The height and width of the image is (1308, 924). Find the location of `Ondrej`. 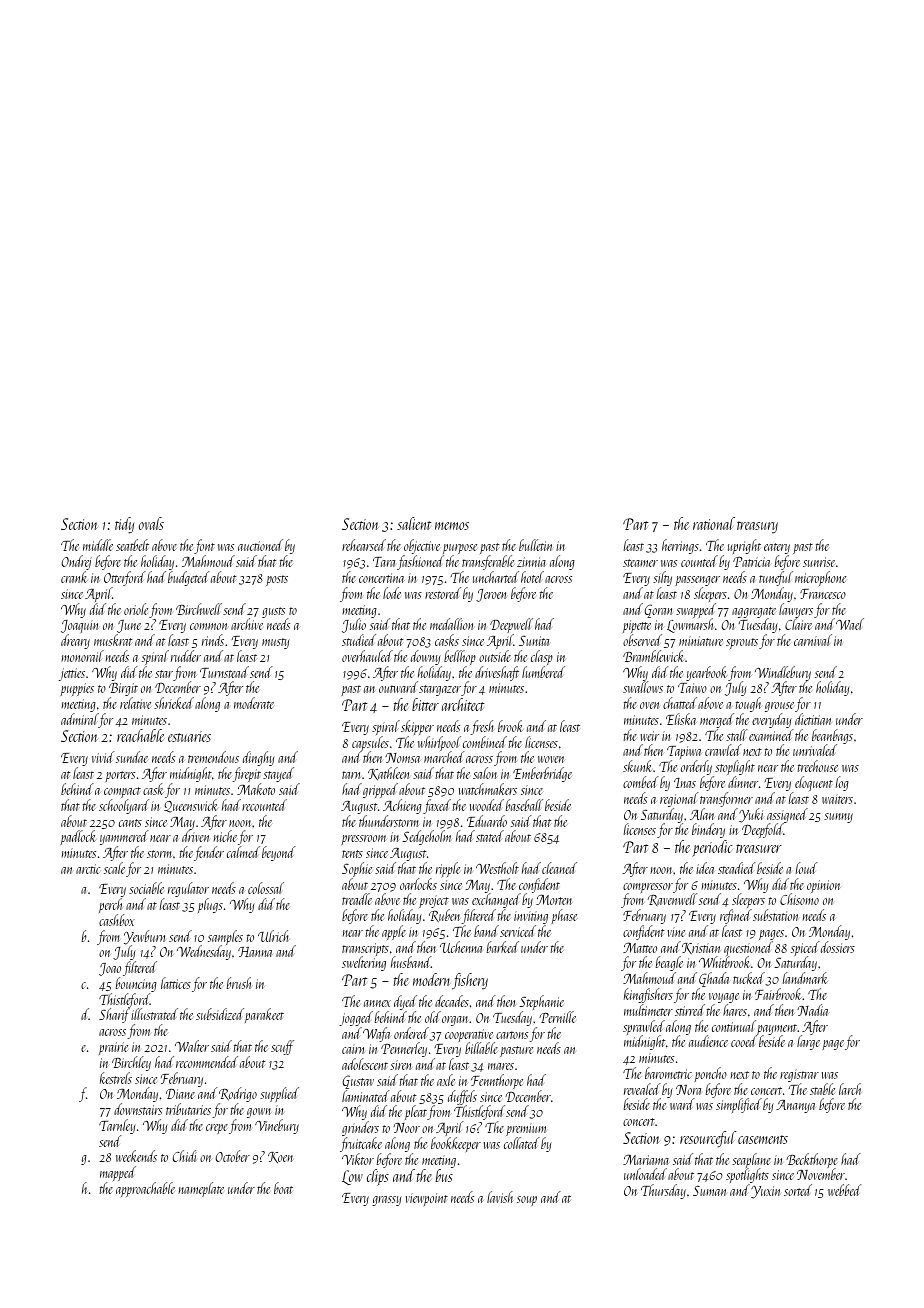

Ondrej is located at coordinates (76, 562).
